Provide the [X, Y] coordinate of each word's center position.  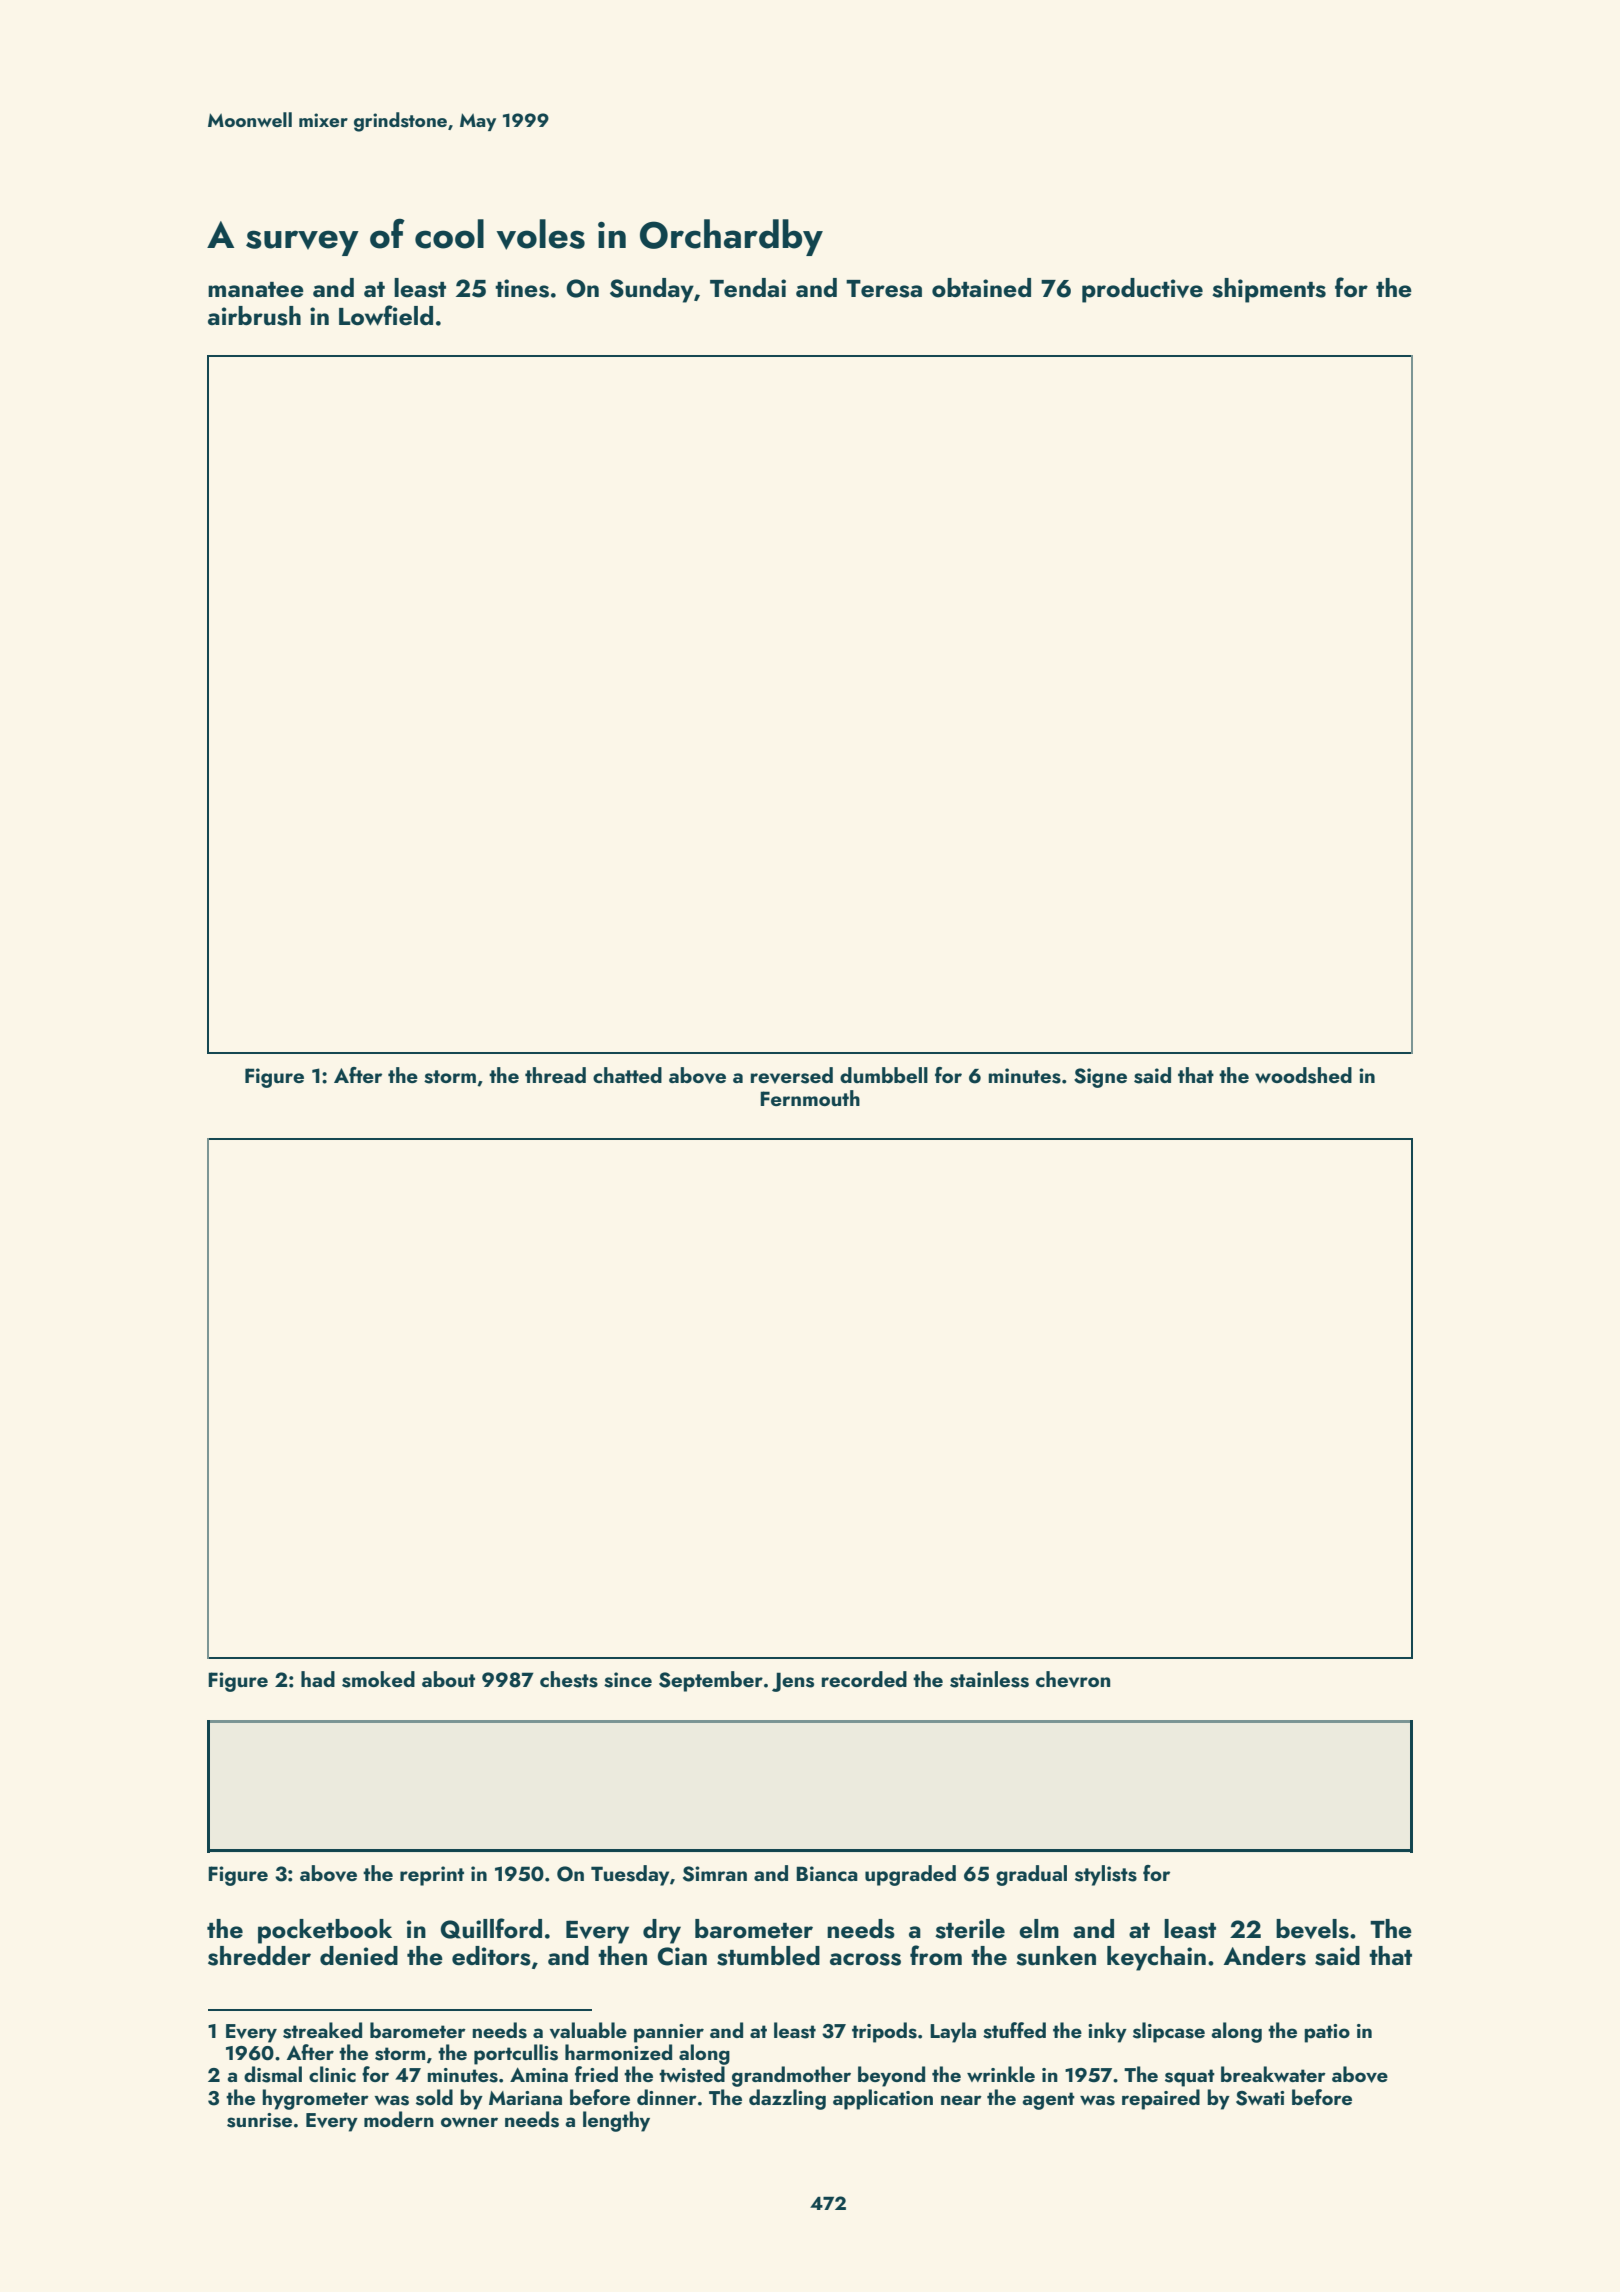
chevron [1073, 1679]
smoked [378, 1679]
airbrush [254, 316]
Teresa [884, 289]
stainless [989, 1679]
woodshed [1303, 1075]
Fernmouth [810, 1098]
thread [555, 1075]
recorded [864, 1679]
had [318, 1679]
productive [1142, 290]
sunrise [259, 2120]
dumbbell [884, 1075]
